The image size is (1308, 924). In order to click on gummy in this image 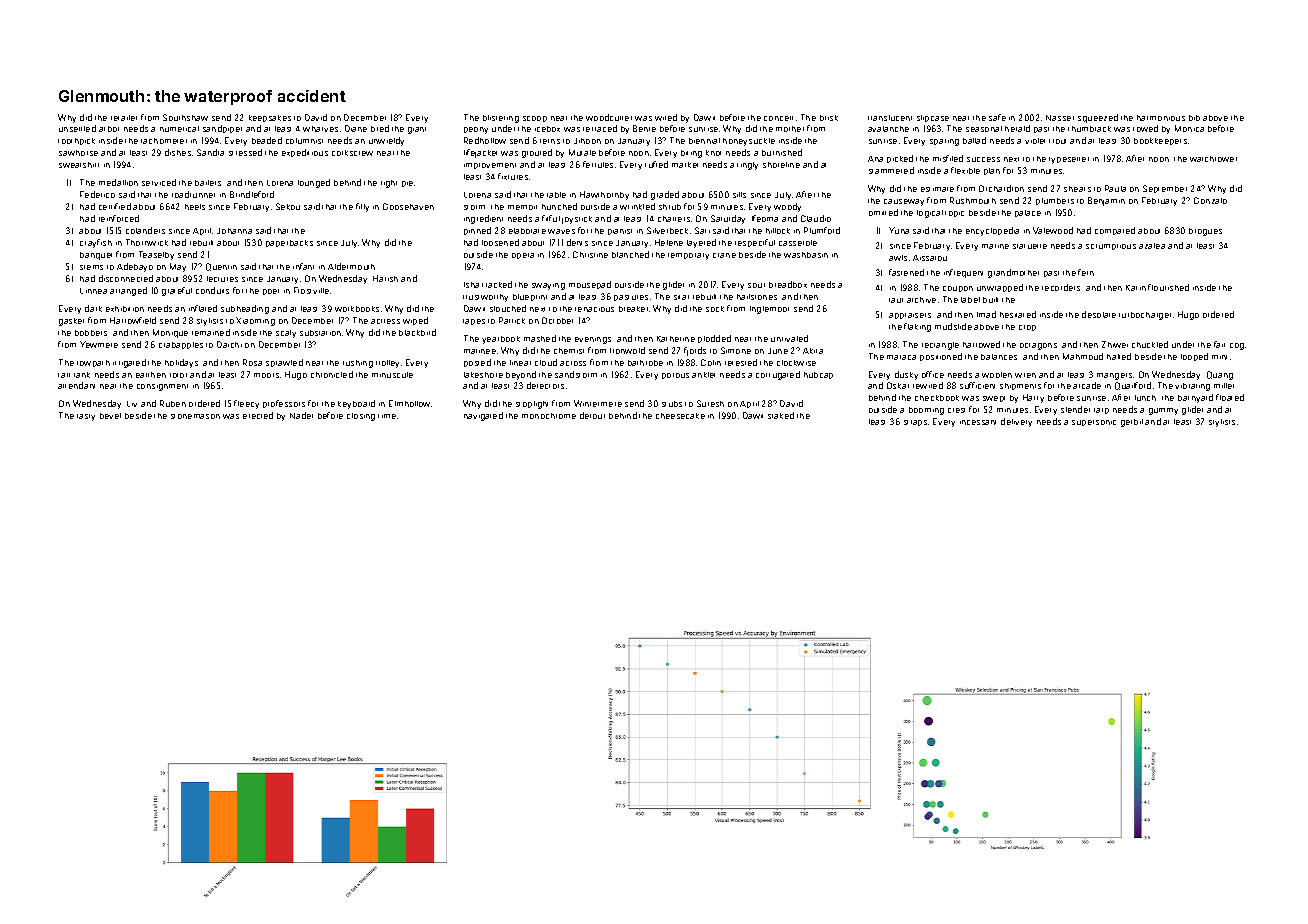, I will do `click(1163, 411)`.
